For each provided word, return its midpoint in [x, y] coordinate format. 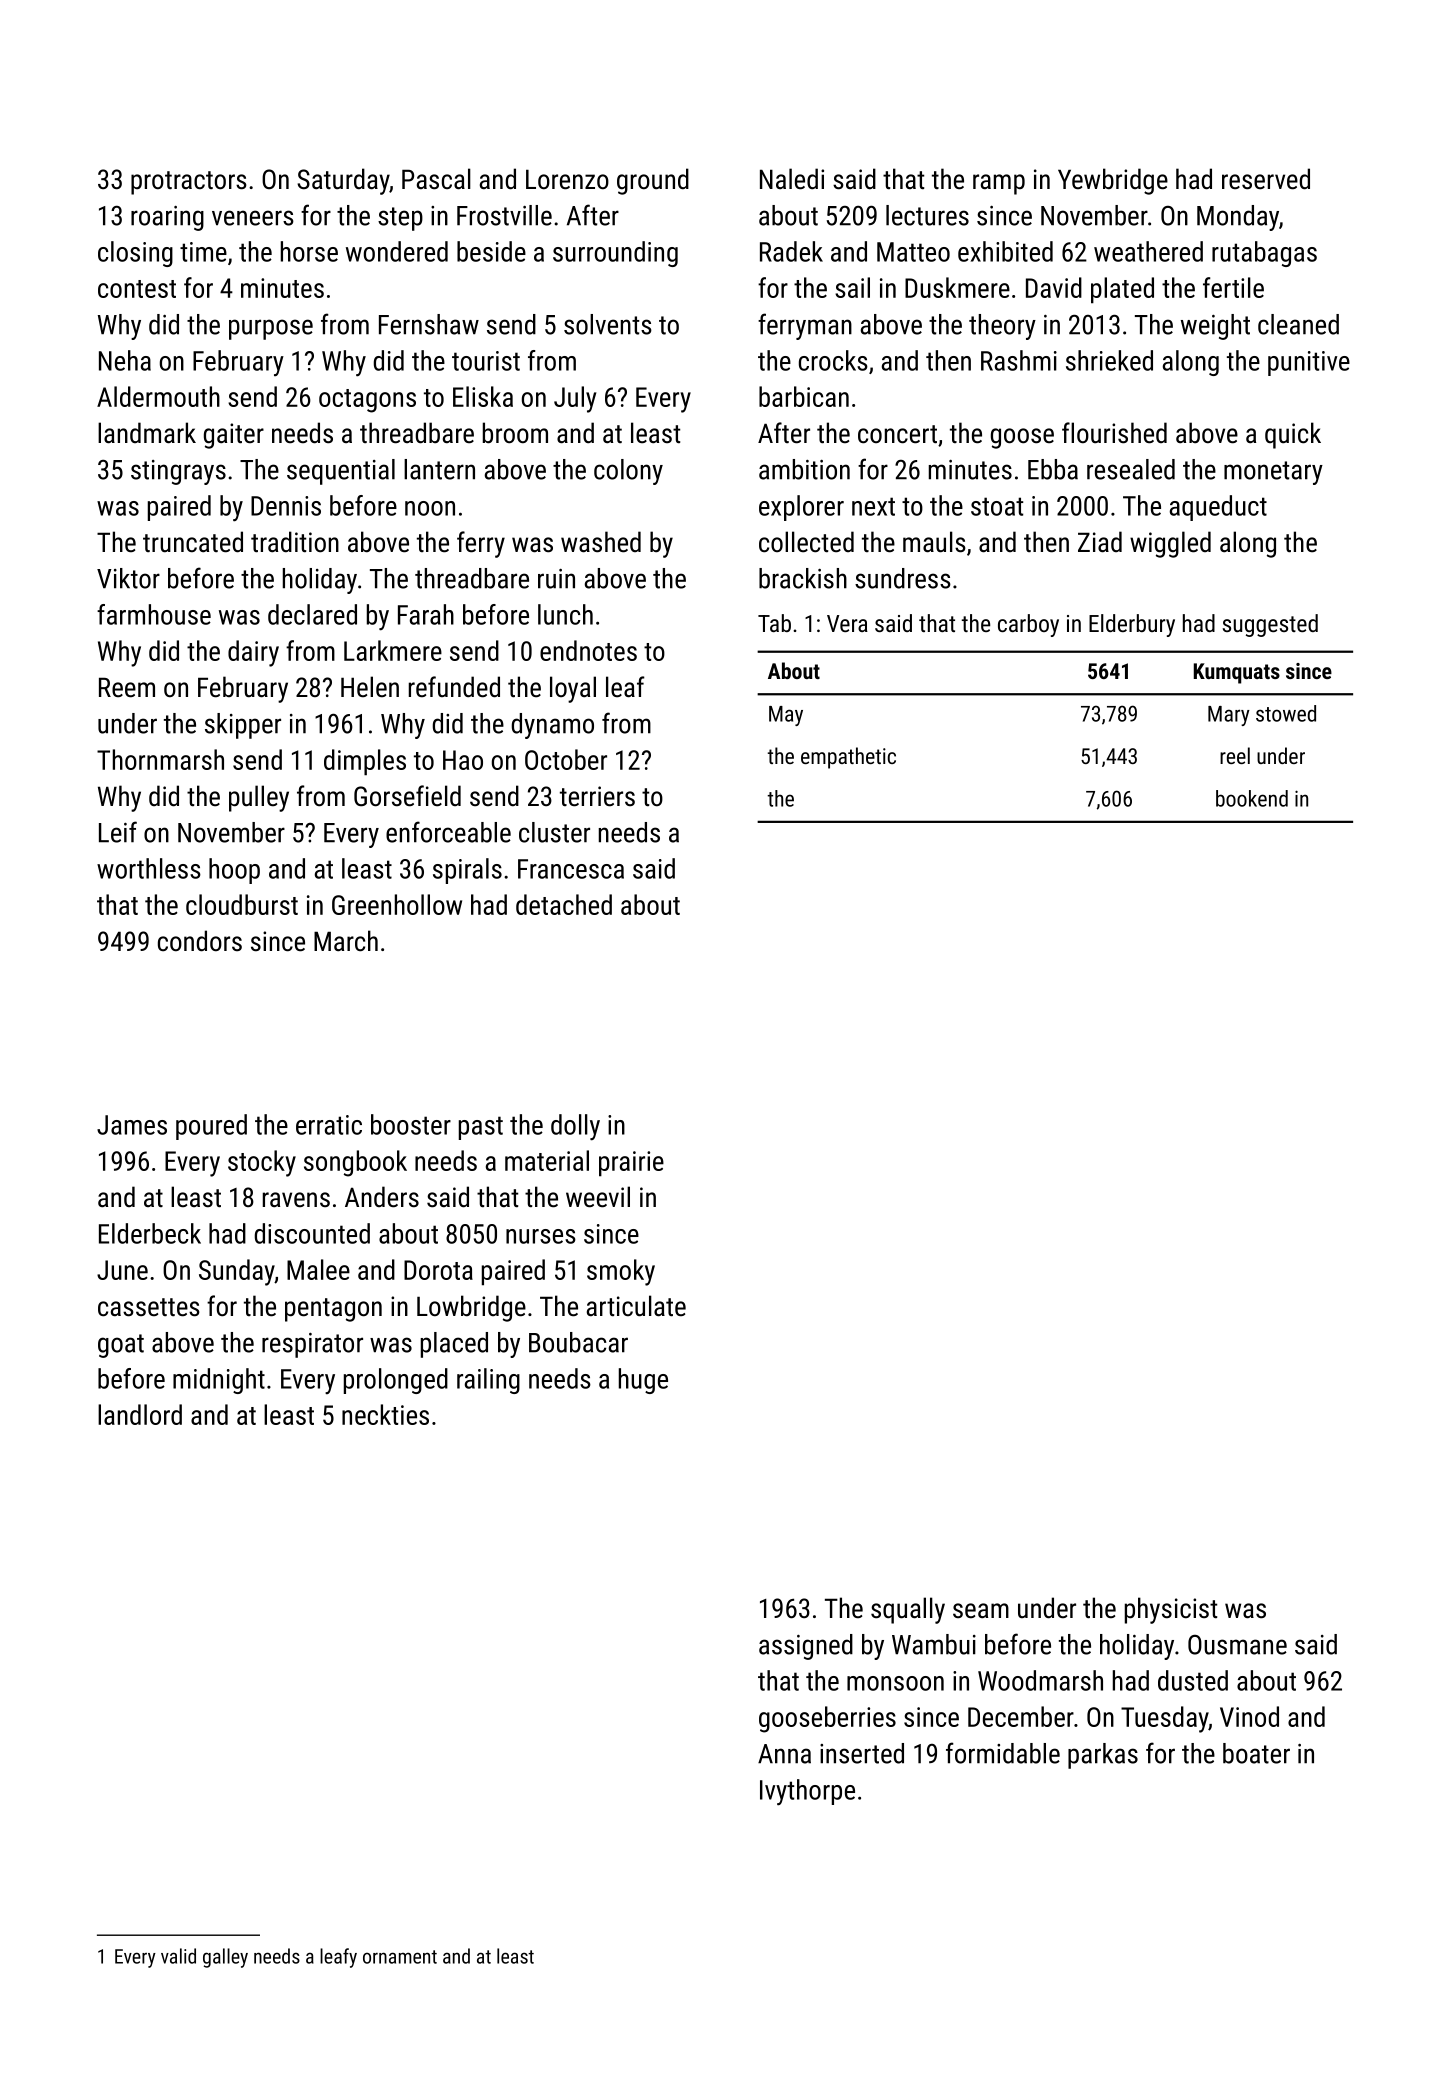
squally [908, 1610]
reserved [1266, 179]
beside [491, 251]
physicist [1171, 1610]
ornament [400, 1957]
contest [137, 289]
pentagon [333, 1310]
